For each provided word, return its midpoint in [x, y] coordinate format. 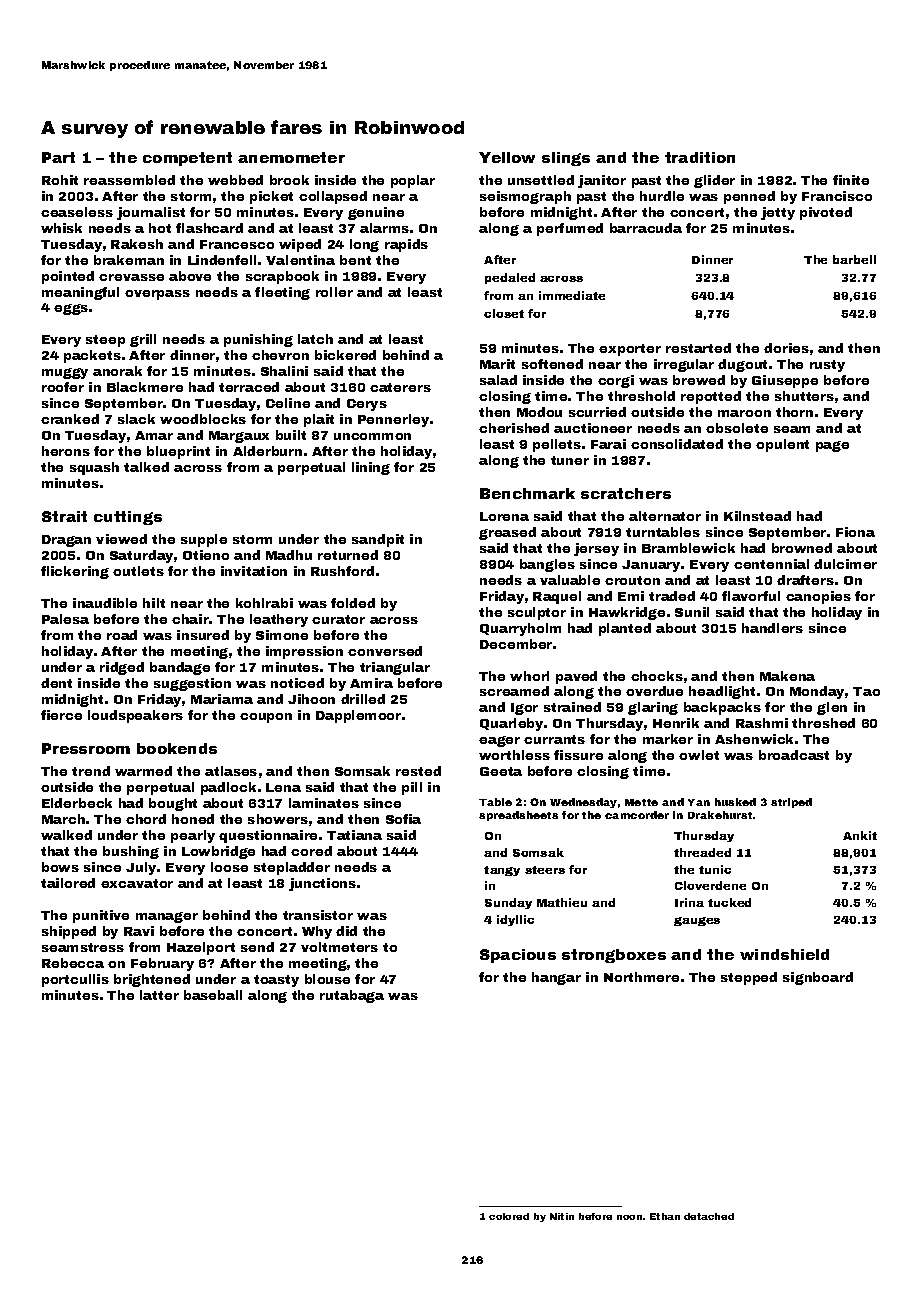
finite [851, 180]
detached [709, 1216]
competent [187, 159]
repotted [711, 397]
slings [566, 159]
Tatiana [354, 835]
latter [159, 995]
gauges [697, 921]
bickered [345, 355]
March [63, 819]
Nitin [562, 1216]
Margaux [239, 437]
